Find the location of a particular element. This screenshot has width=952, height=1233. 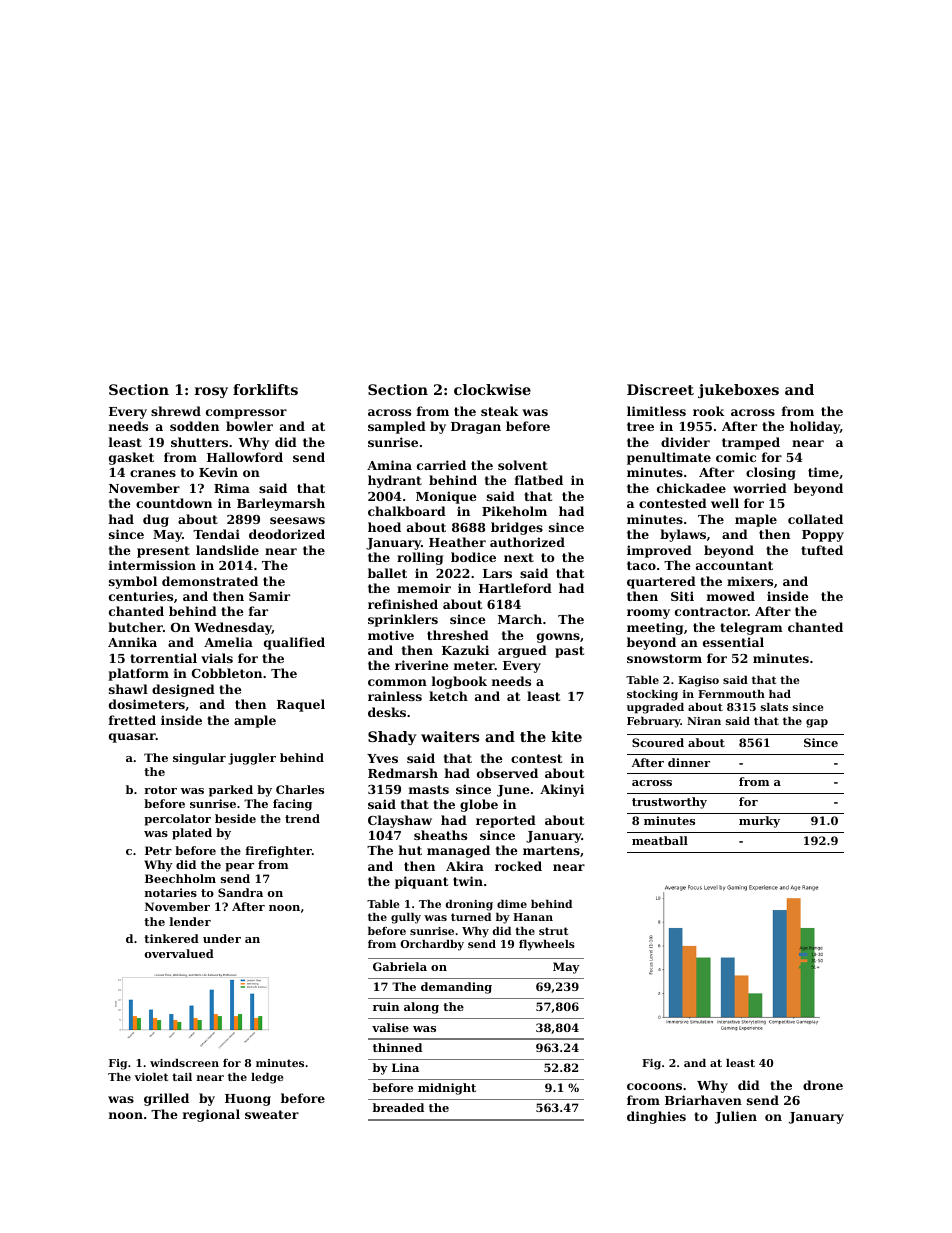

deodorized is located at coordinates (287, 534).
